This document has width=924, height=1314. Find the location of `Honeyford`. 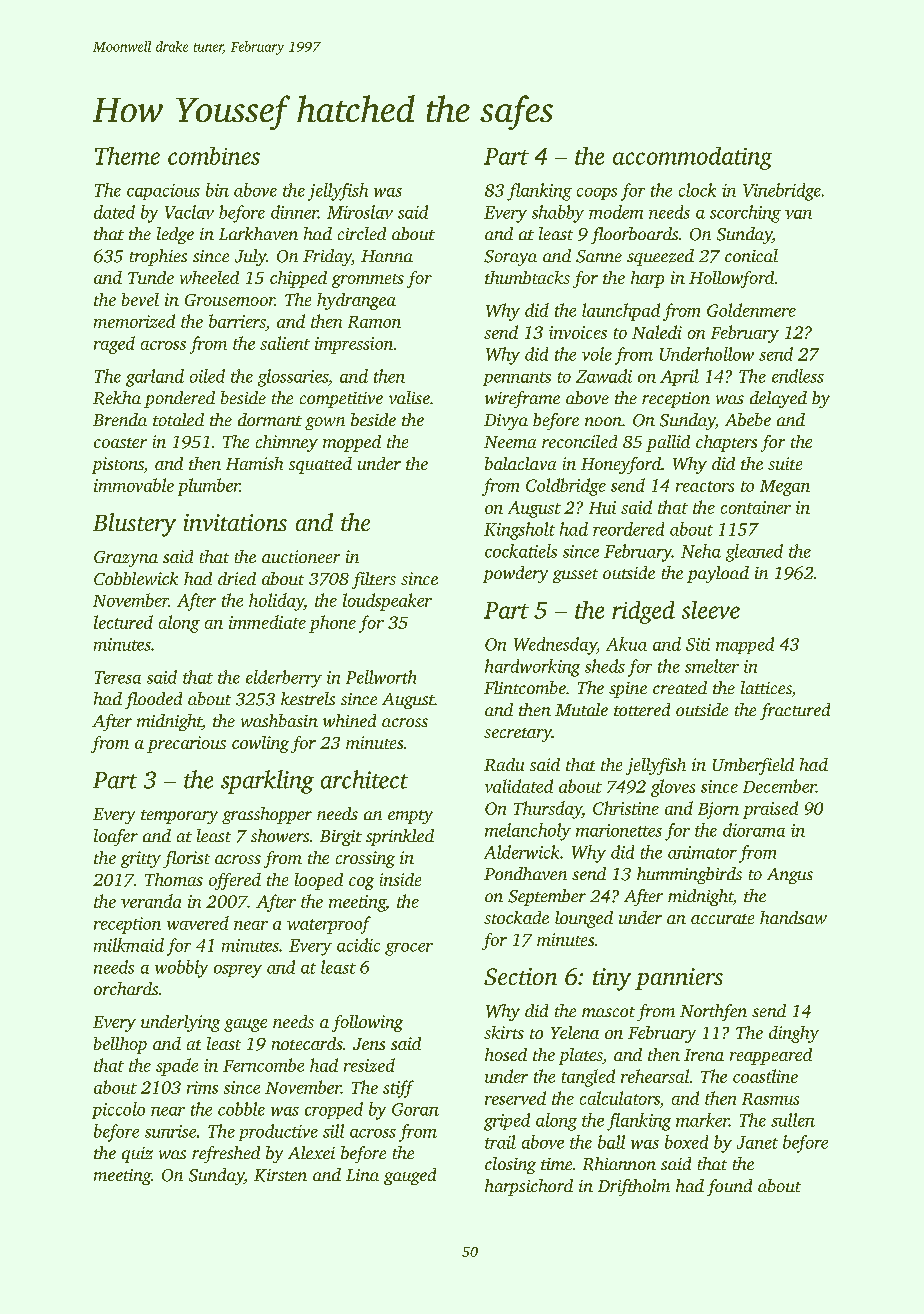

Honeyford is located at coordinates (621, 465).
